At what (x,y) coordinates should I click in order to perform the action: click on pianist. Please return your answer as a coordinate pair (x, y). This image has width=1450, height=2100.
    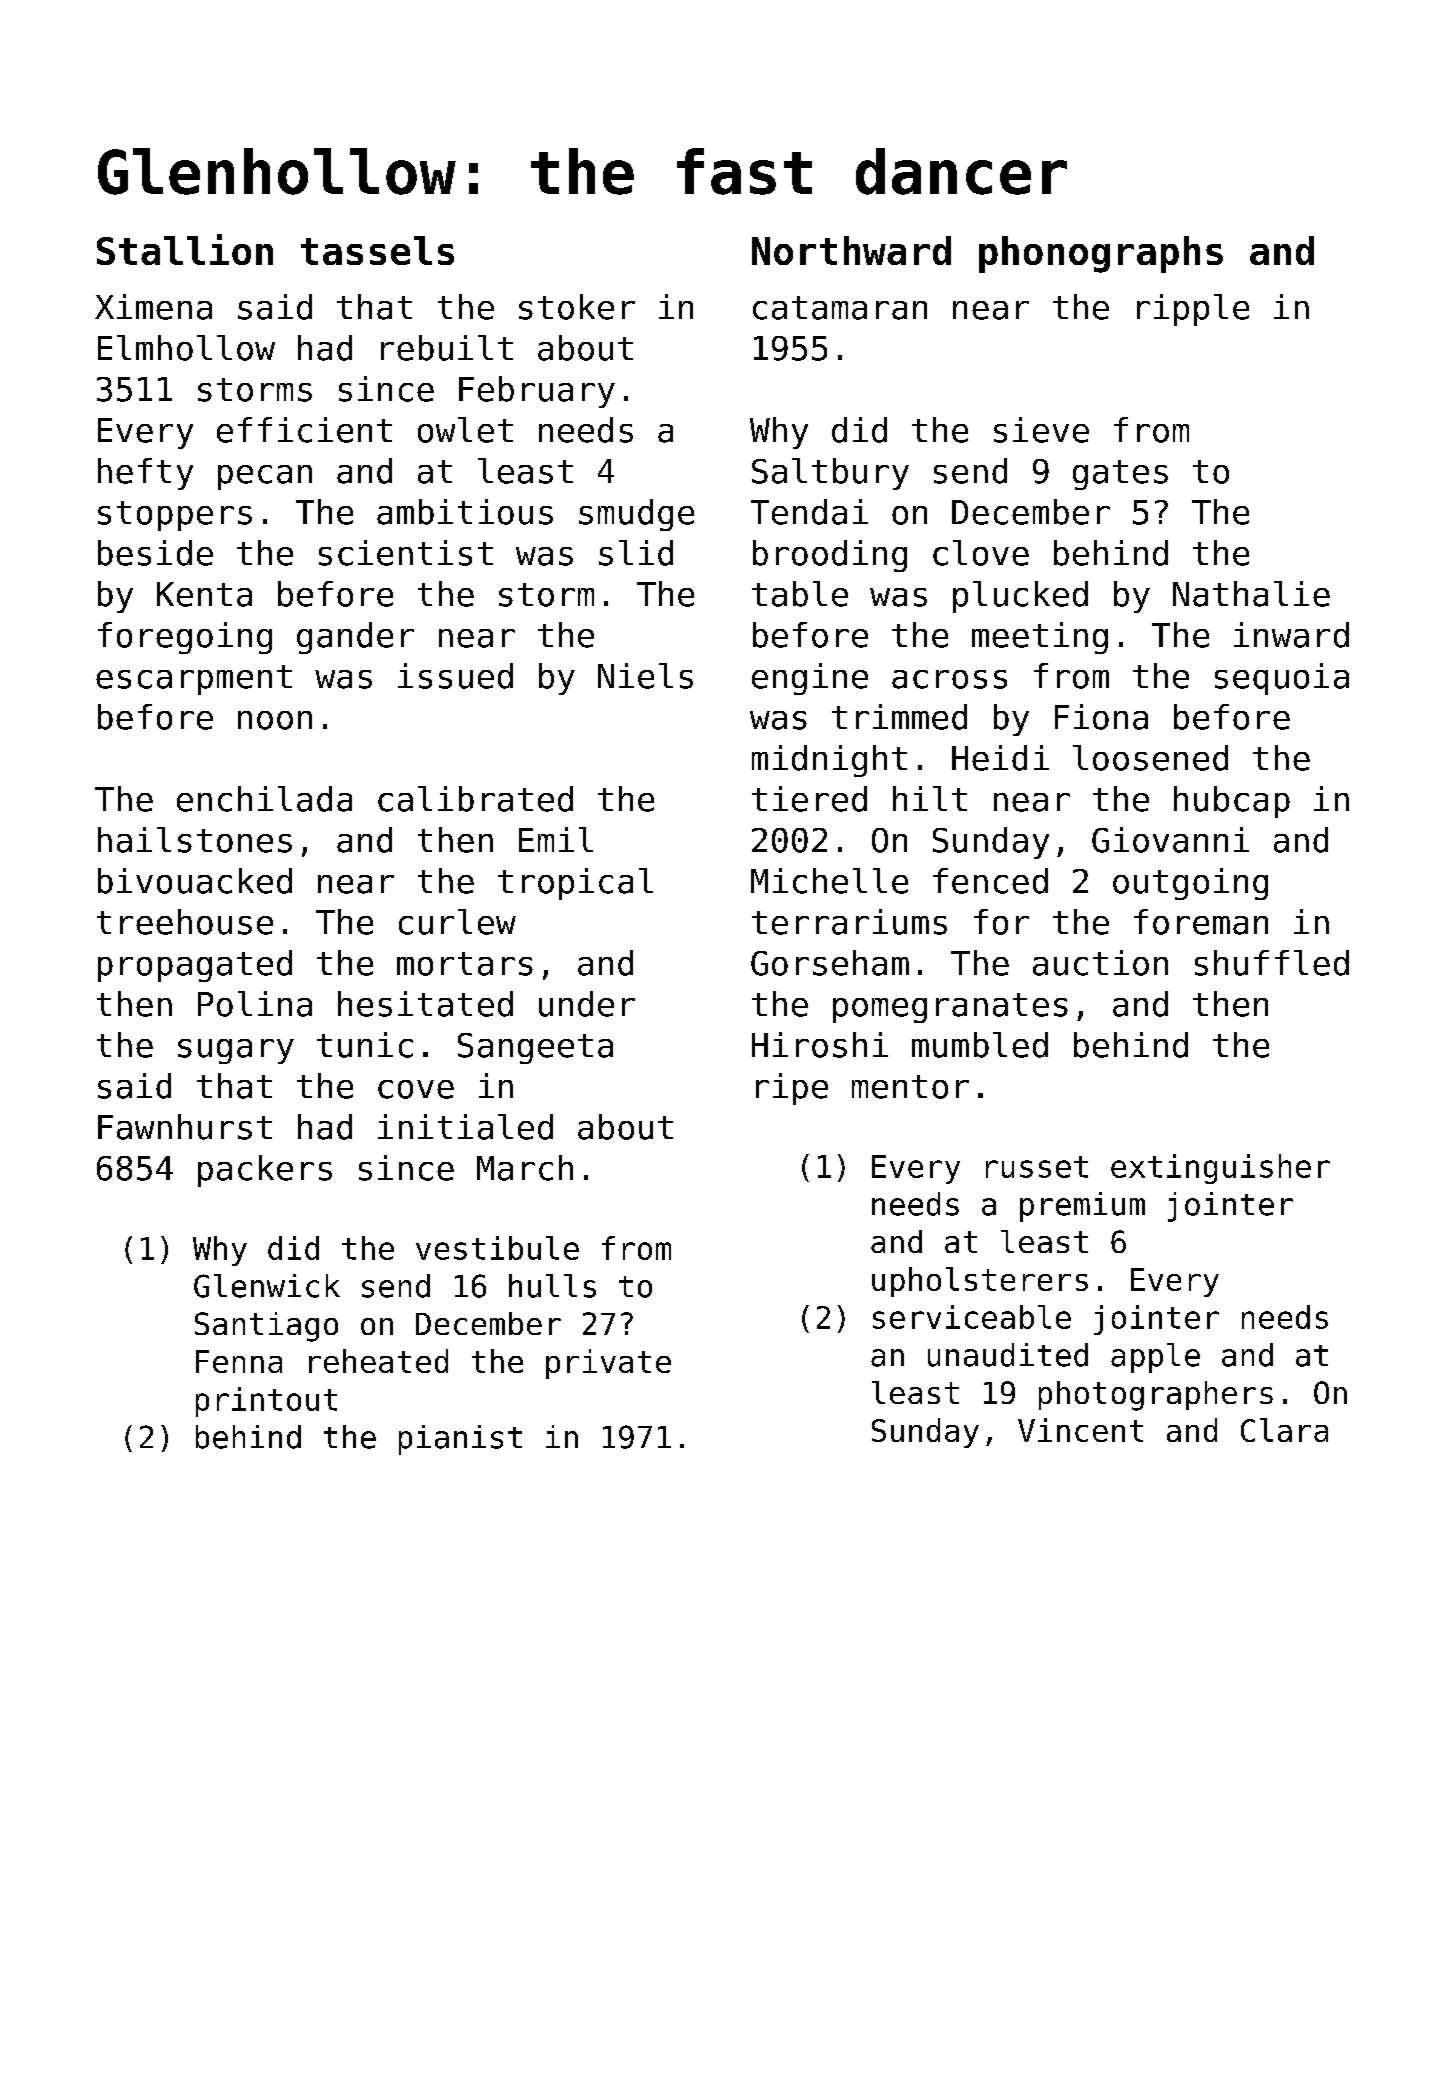
    Looking at the image, I should click on (460, 1440).
